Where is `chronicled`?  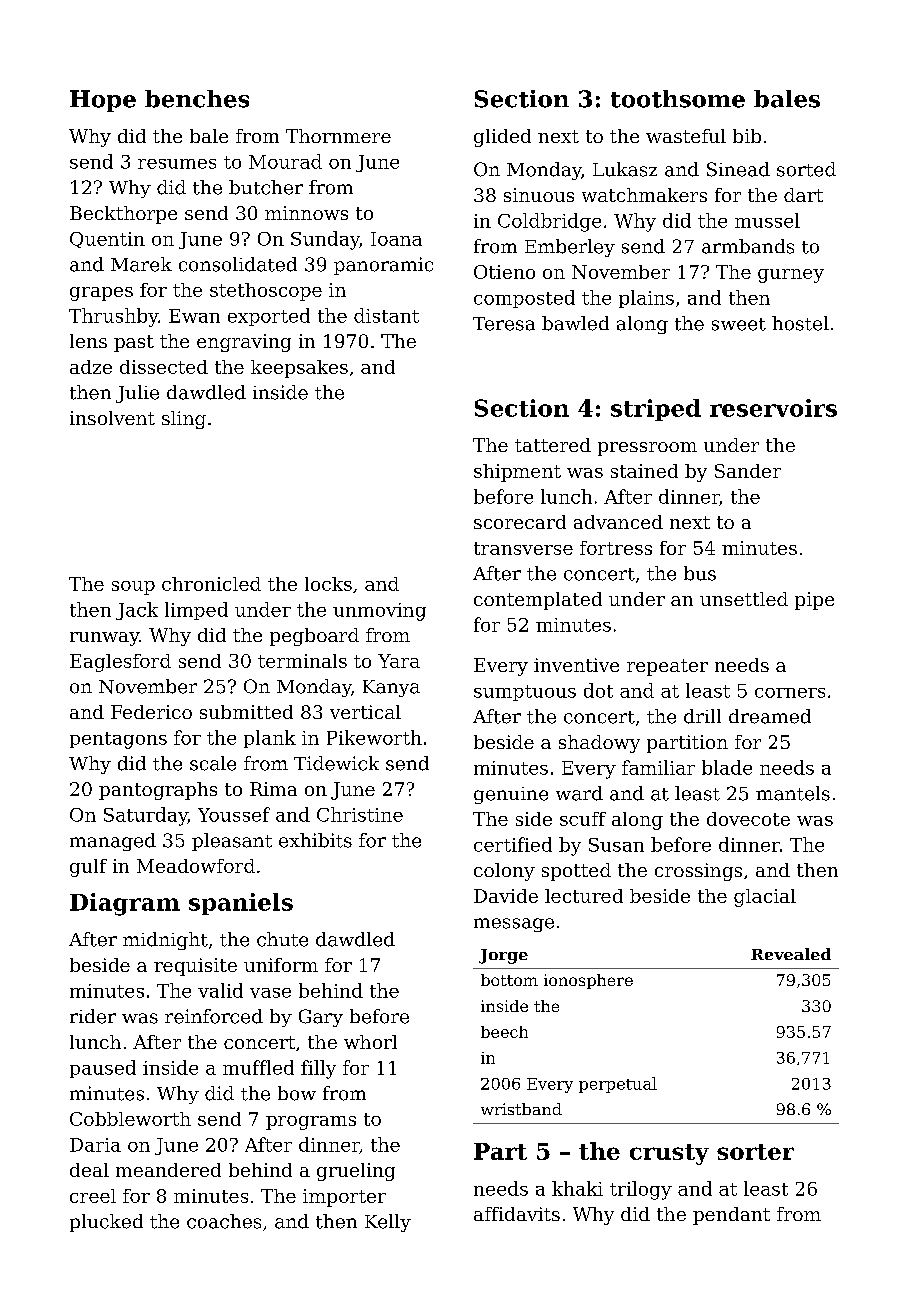 chronicled is located at coordinates (211, 584).
